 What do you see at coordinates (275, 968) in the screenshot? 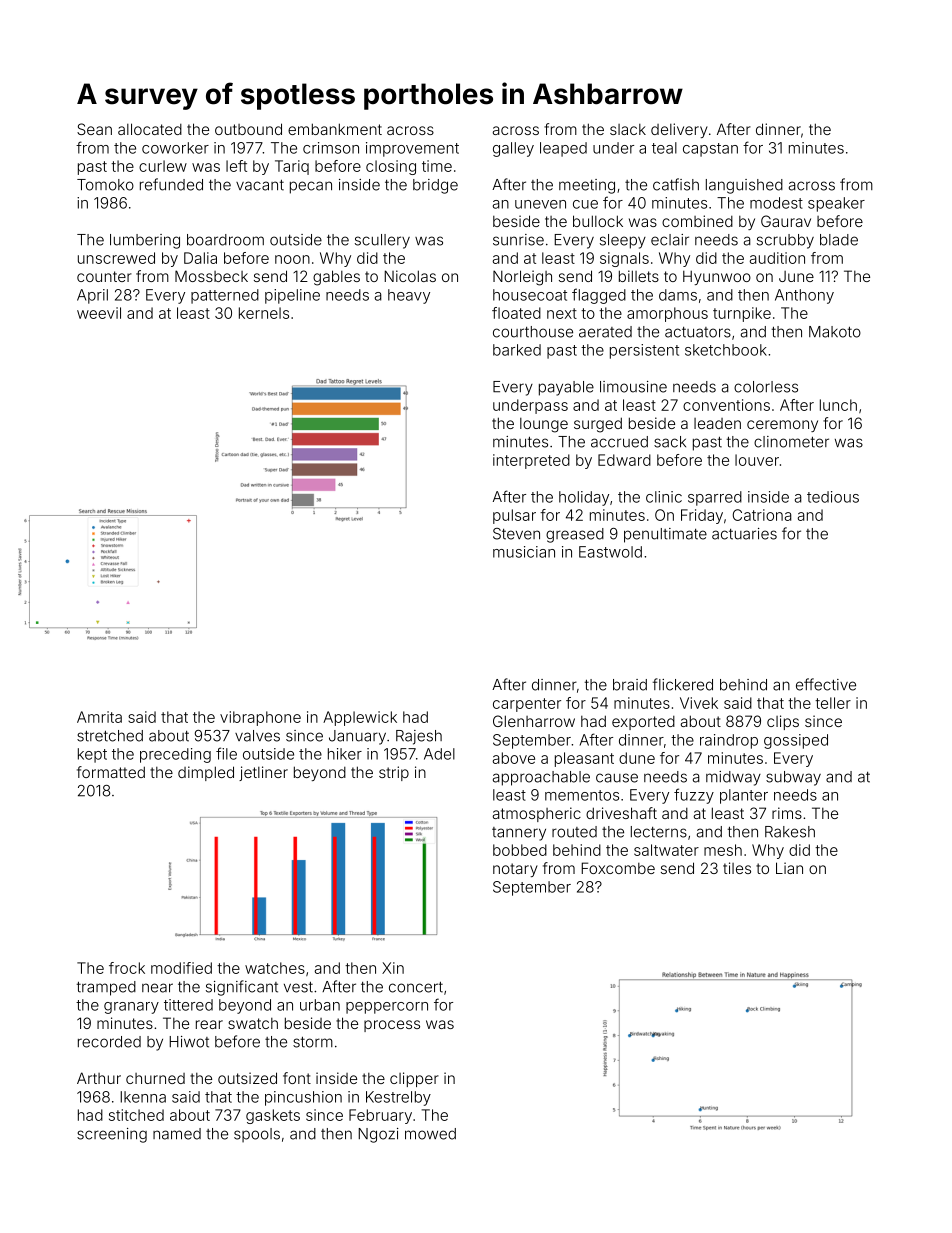
I see `watches` at bounding box center [275, 968].
